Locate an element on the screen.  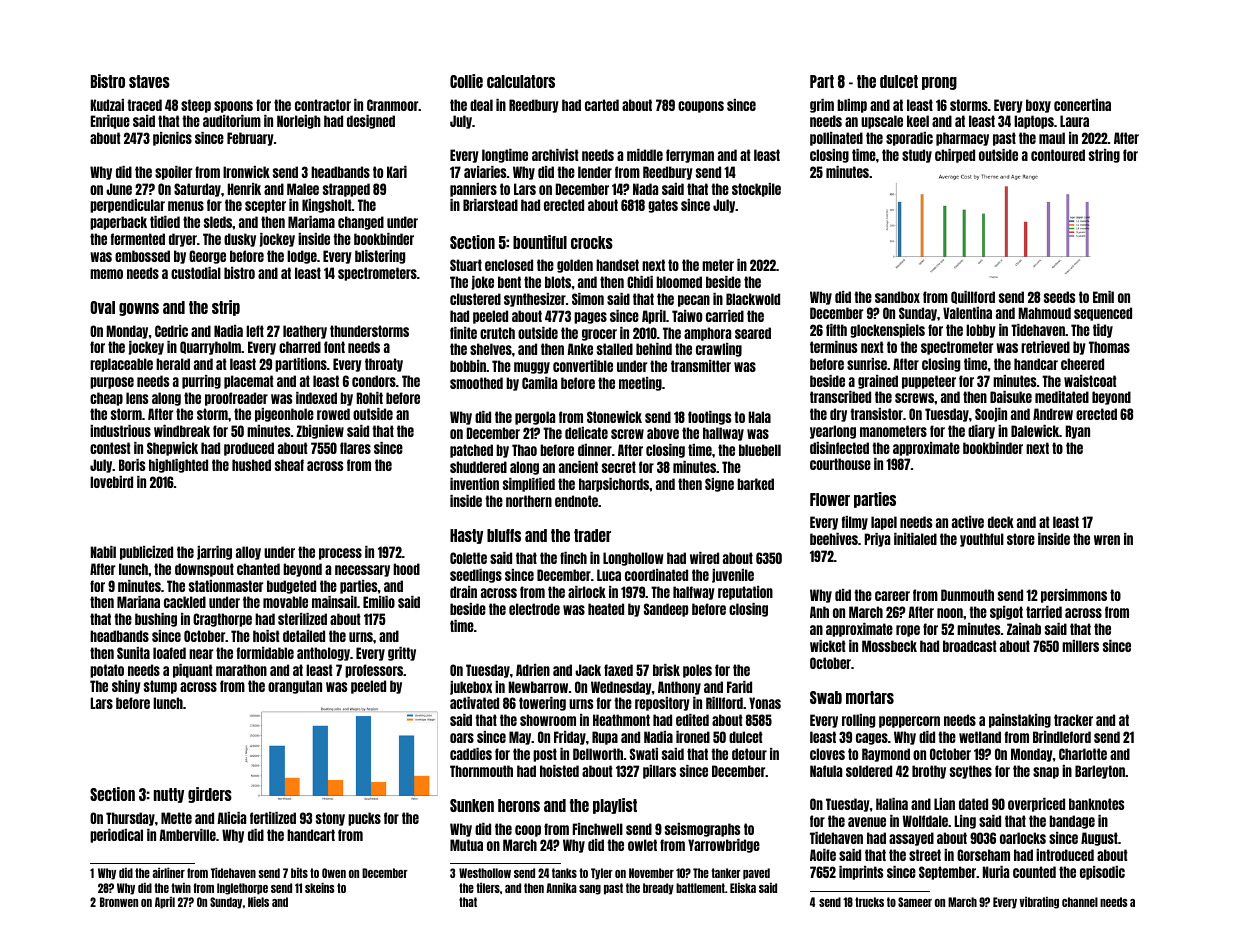
staves is located at coordinates (149, 81).
